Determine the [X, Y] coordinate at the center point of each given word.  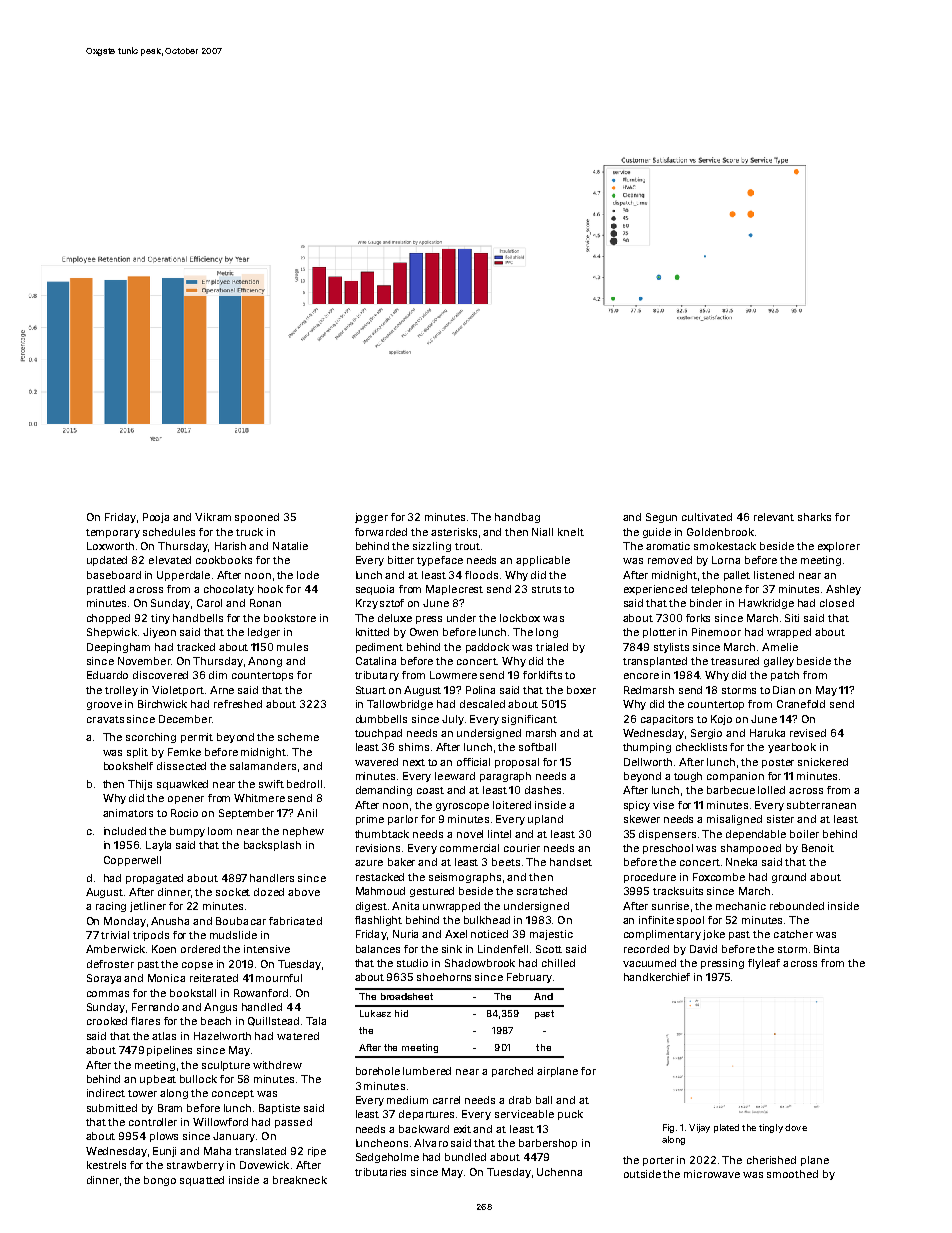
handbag [517, 518]
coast [430, 790]
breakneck [300, 1180]
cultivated [707, 517]
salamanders [263, 766]
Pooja [156, 518]
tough [688, 777]
